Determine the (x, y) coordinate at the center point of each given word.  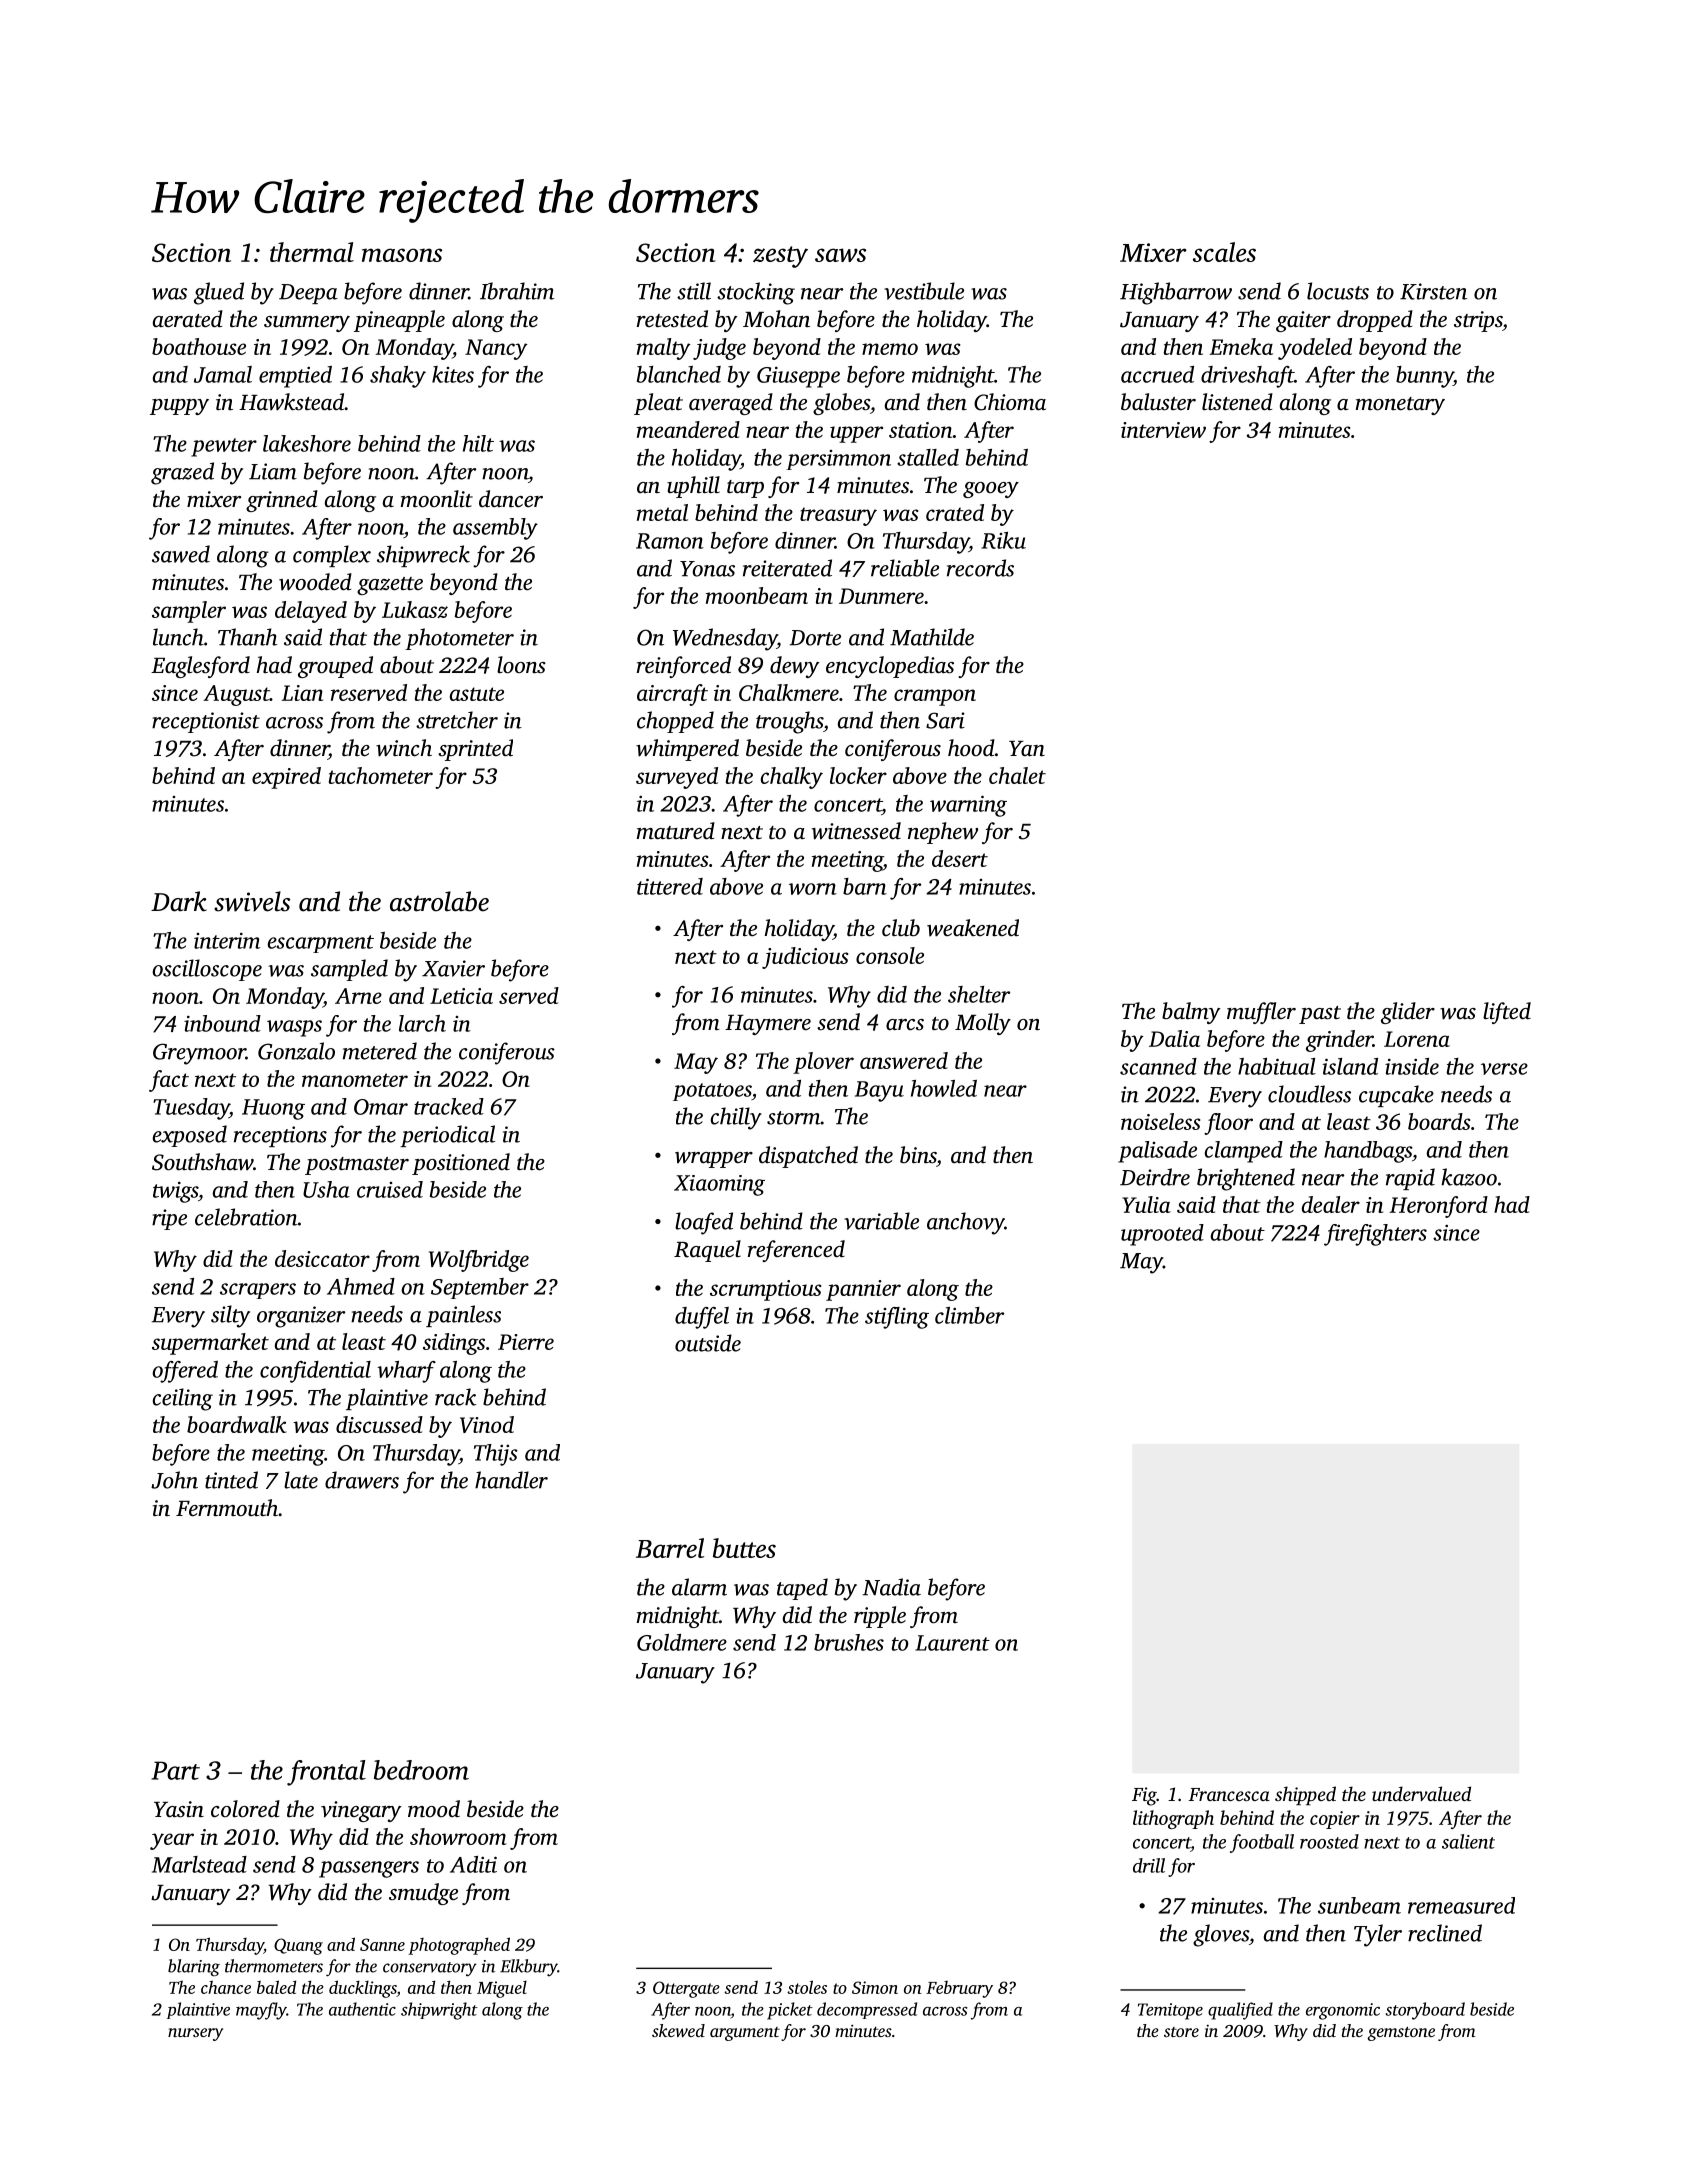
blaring (194, 1967)
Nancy (496, 349)
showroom (458, 1836)
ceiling (183, 1399)
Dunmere (881, 596)
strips (1478, 321)
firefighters (1375, 1235)
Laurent (952, 1643)
